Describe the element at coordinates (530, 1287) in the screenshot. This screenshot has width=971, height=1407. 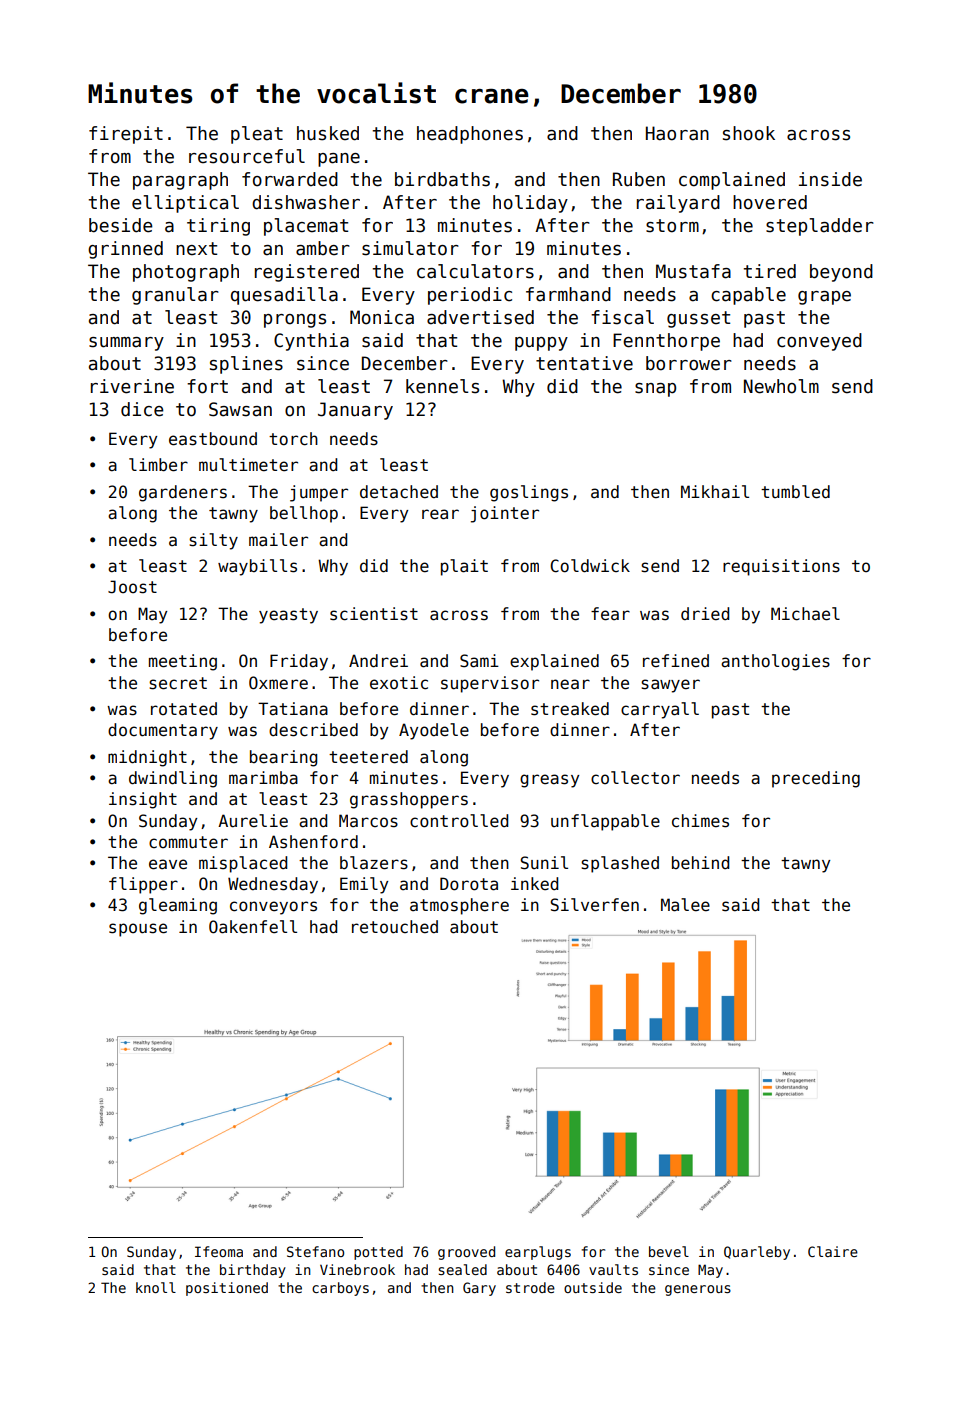
I see `strode` at that location.
